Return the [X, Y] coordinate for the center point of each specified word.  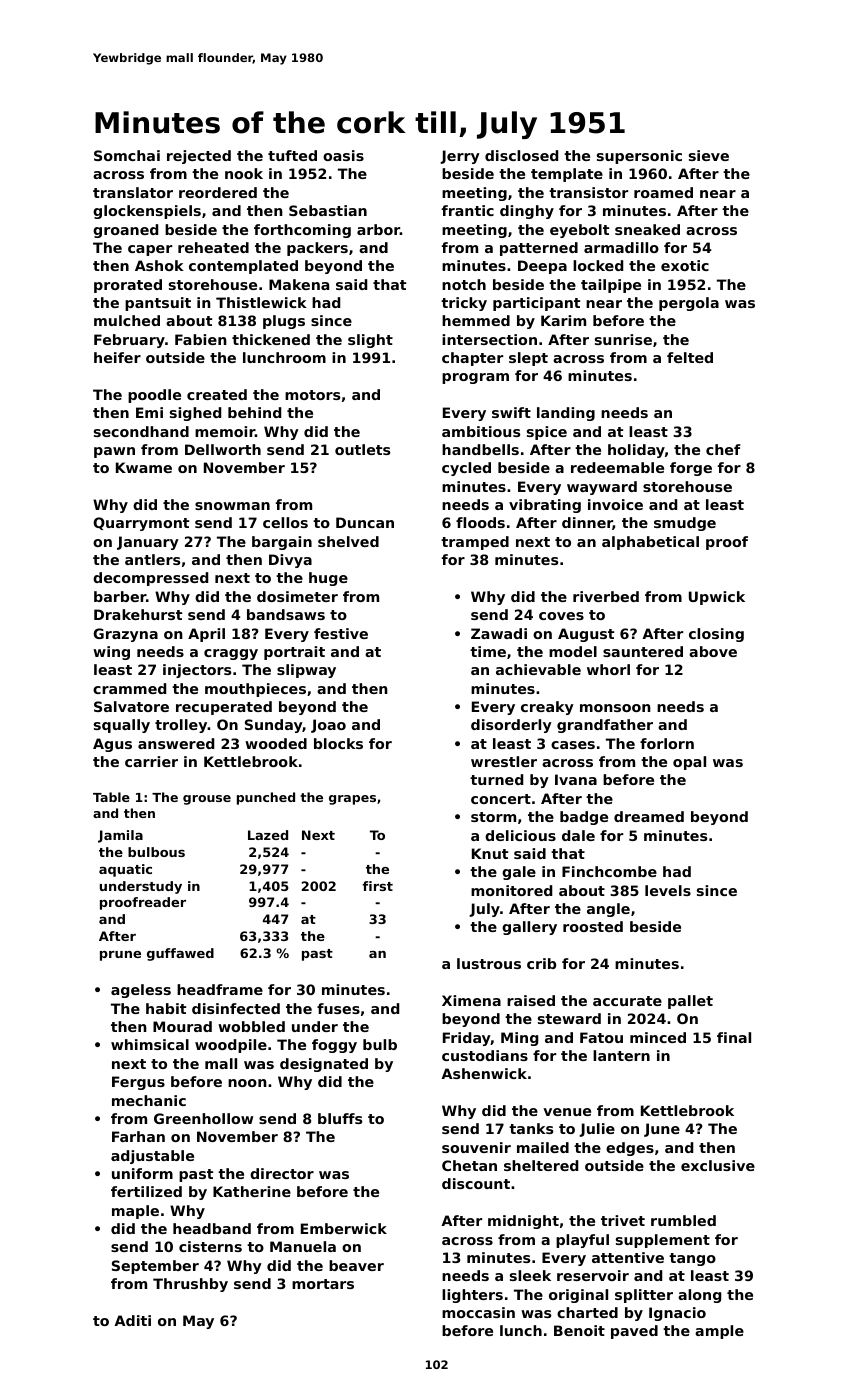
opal [689, 763]
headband [212, 1228]
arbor [378, 229]
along [699, 1296]
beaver [356, 1265]
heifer [117, 357]
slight [370, 341]
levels [668, 890]
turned [496, 779]
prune [120, 956]
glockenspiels [147, 212]
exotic [685, 265]
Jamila [120, 836]
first [377, 886]
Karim [563, 320]
